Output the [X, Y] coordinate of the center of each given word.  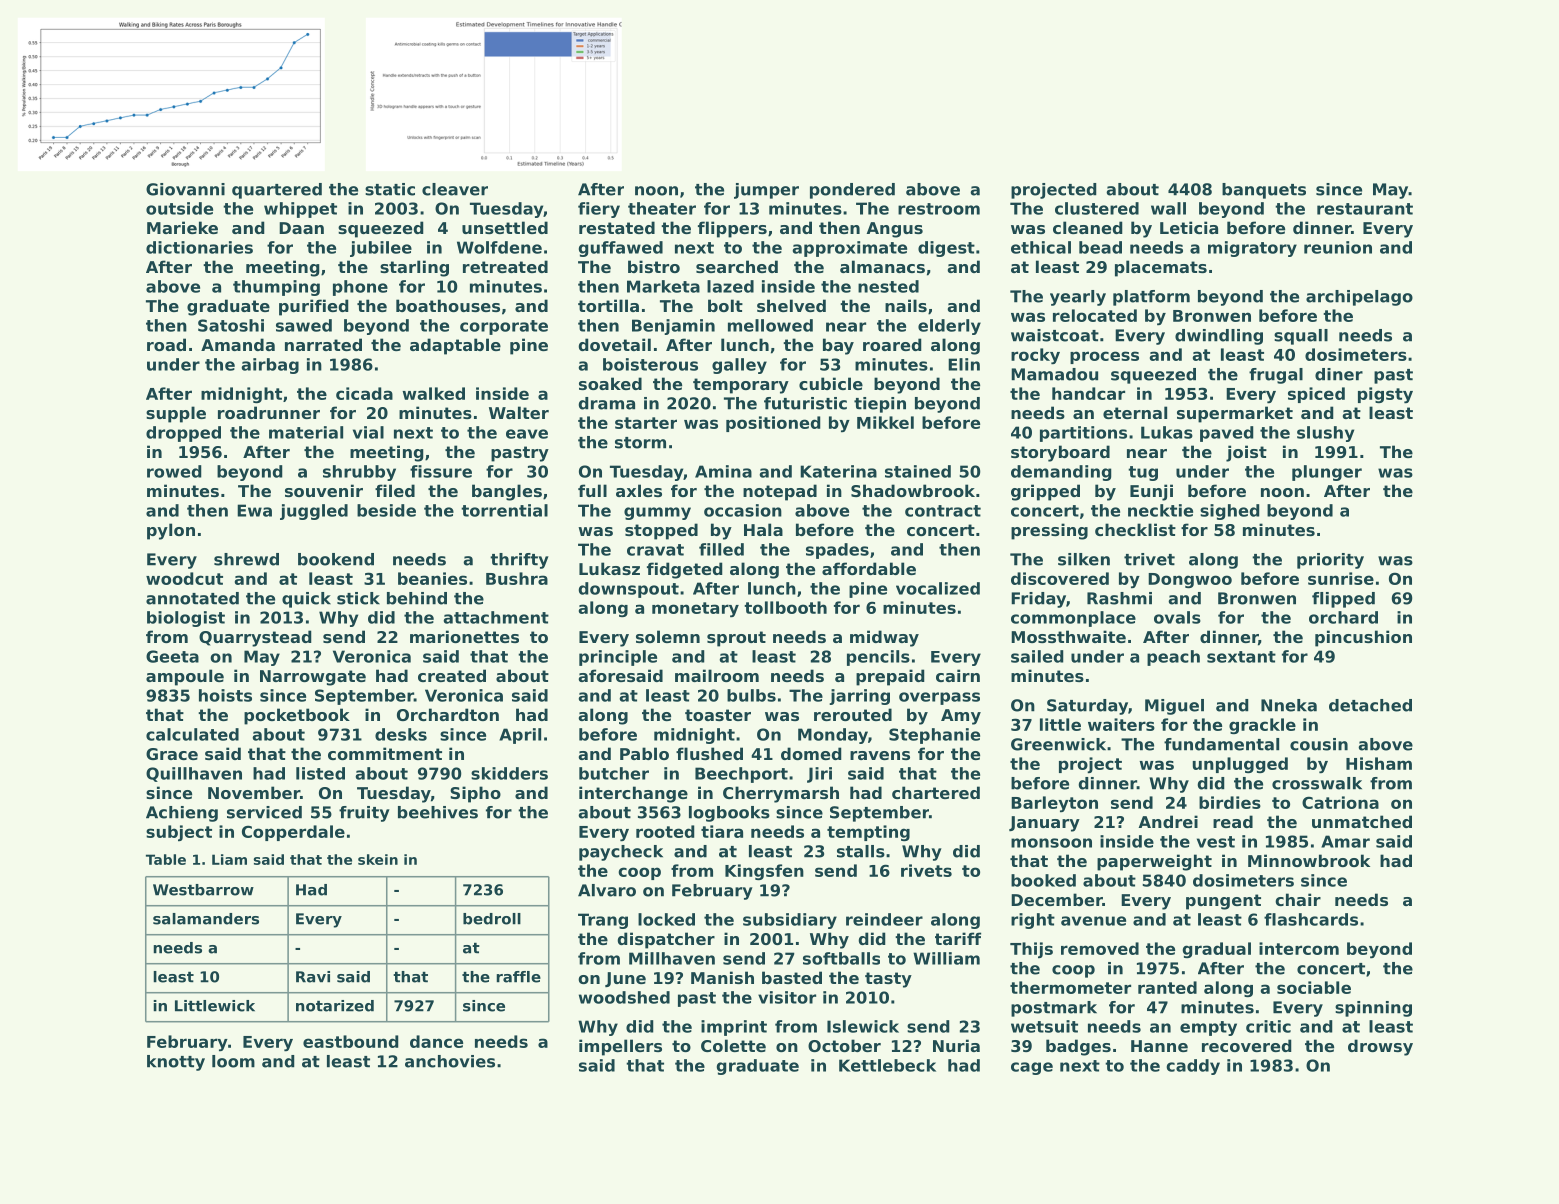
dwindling [1219, 337]
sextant [1241, 657]
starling [414, 268]
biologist [186, 619]
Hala [763, 529]
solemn [668, 636]
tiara [722, 831]
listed [320, 773]
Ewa [254, 510]
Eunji [1151, 492]
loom [233, 1061]
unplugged [1240, 765]
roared [892, 344]
